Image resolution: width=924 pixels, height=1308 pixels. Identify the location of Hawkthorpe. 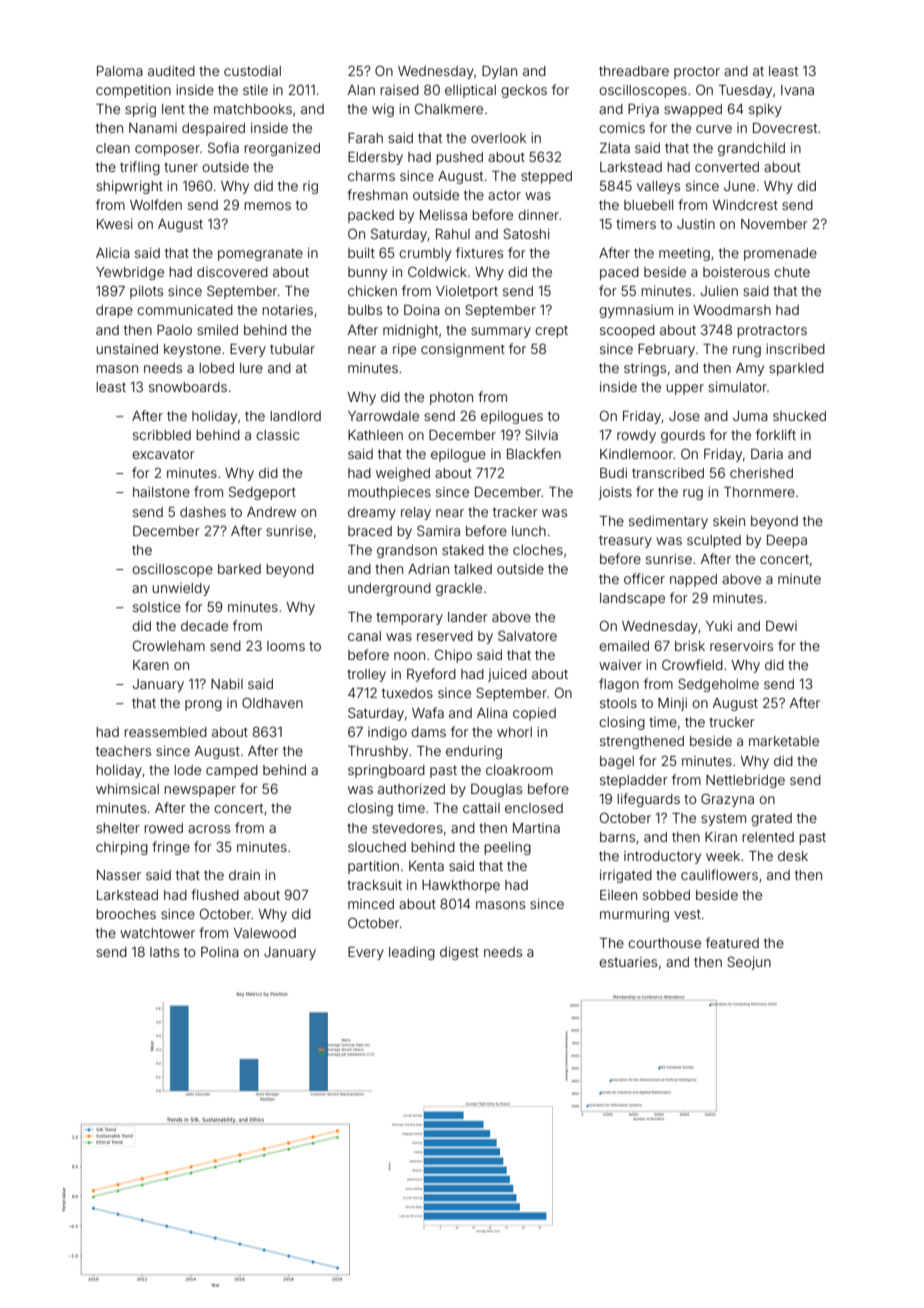
(461, 886).
